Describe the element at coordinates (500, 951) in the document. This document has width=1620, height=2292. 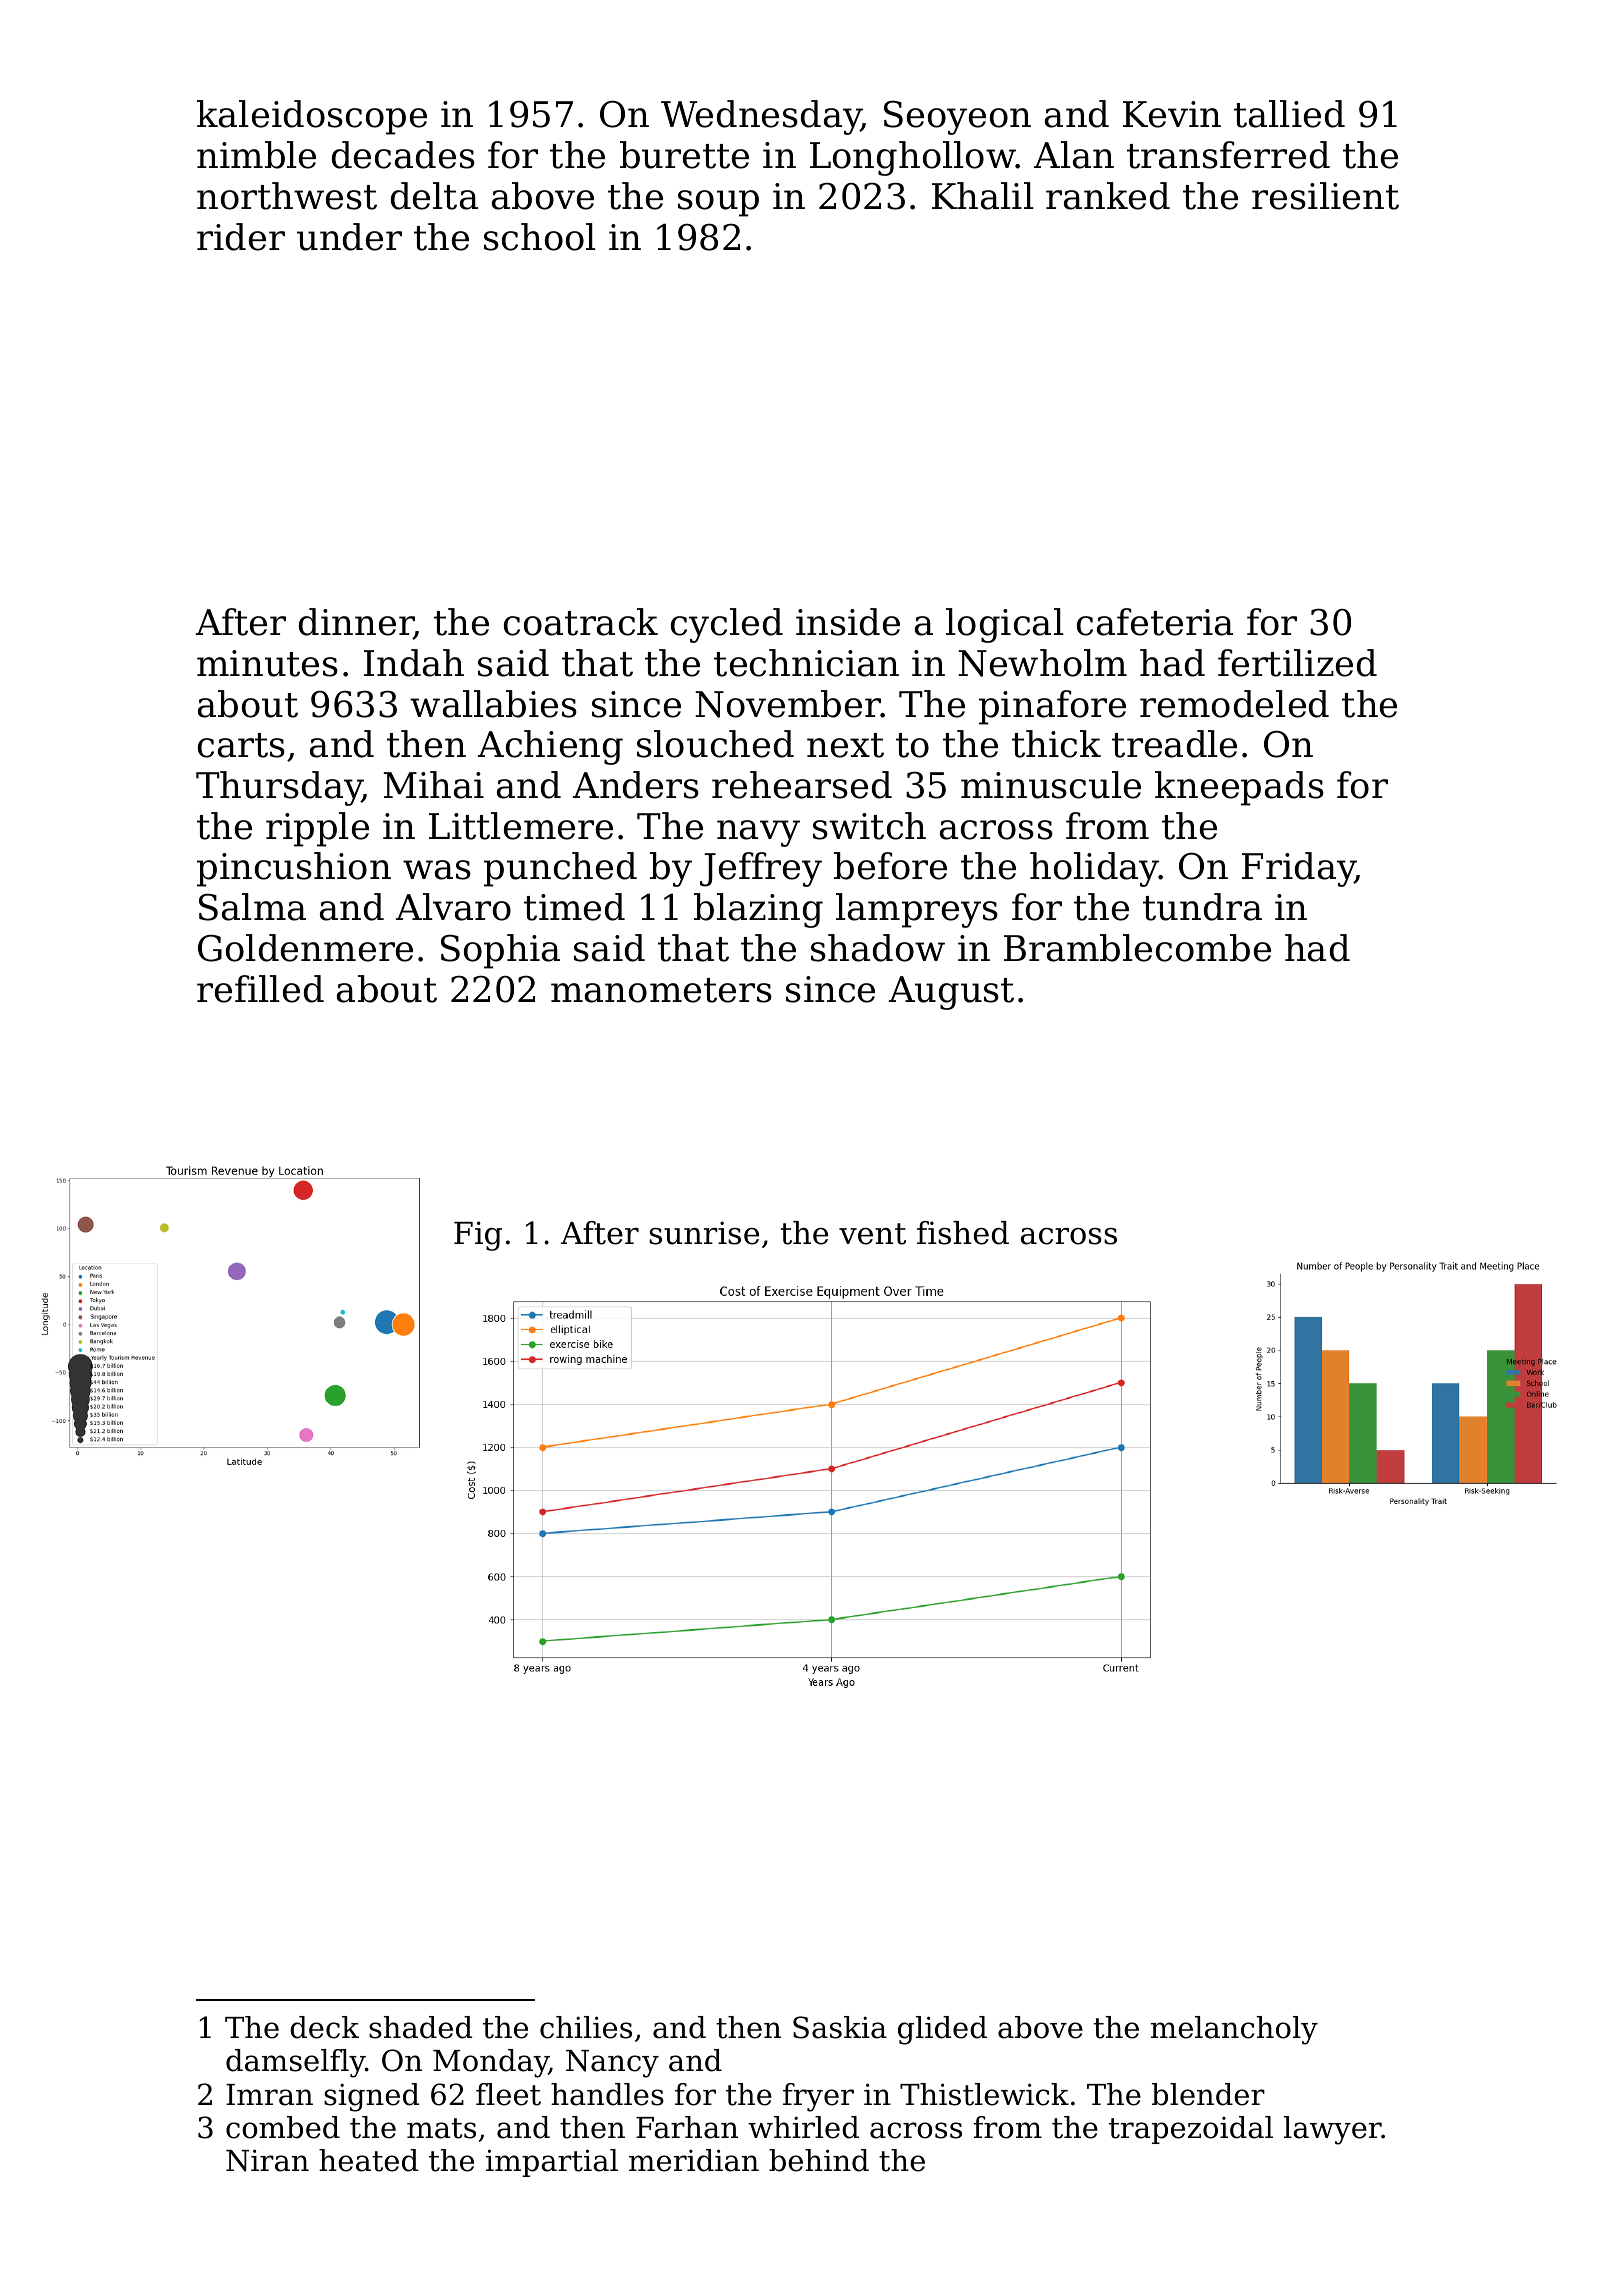
I see `Sophia` at that location.
